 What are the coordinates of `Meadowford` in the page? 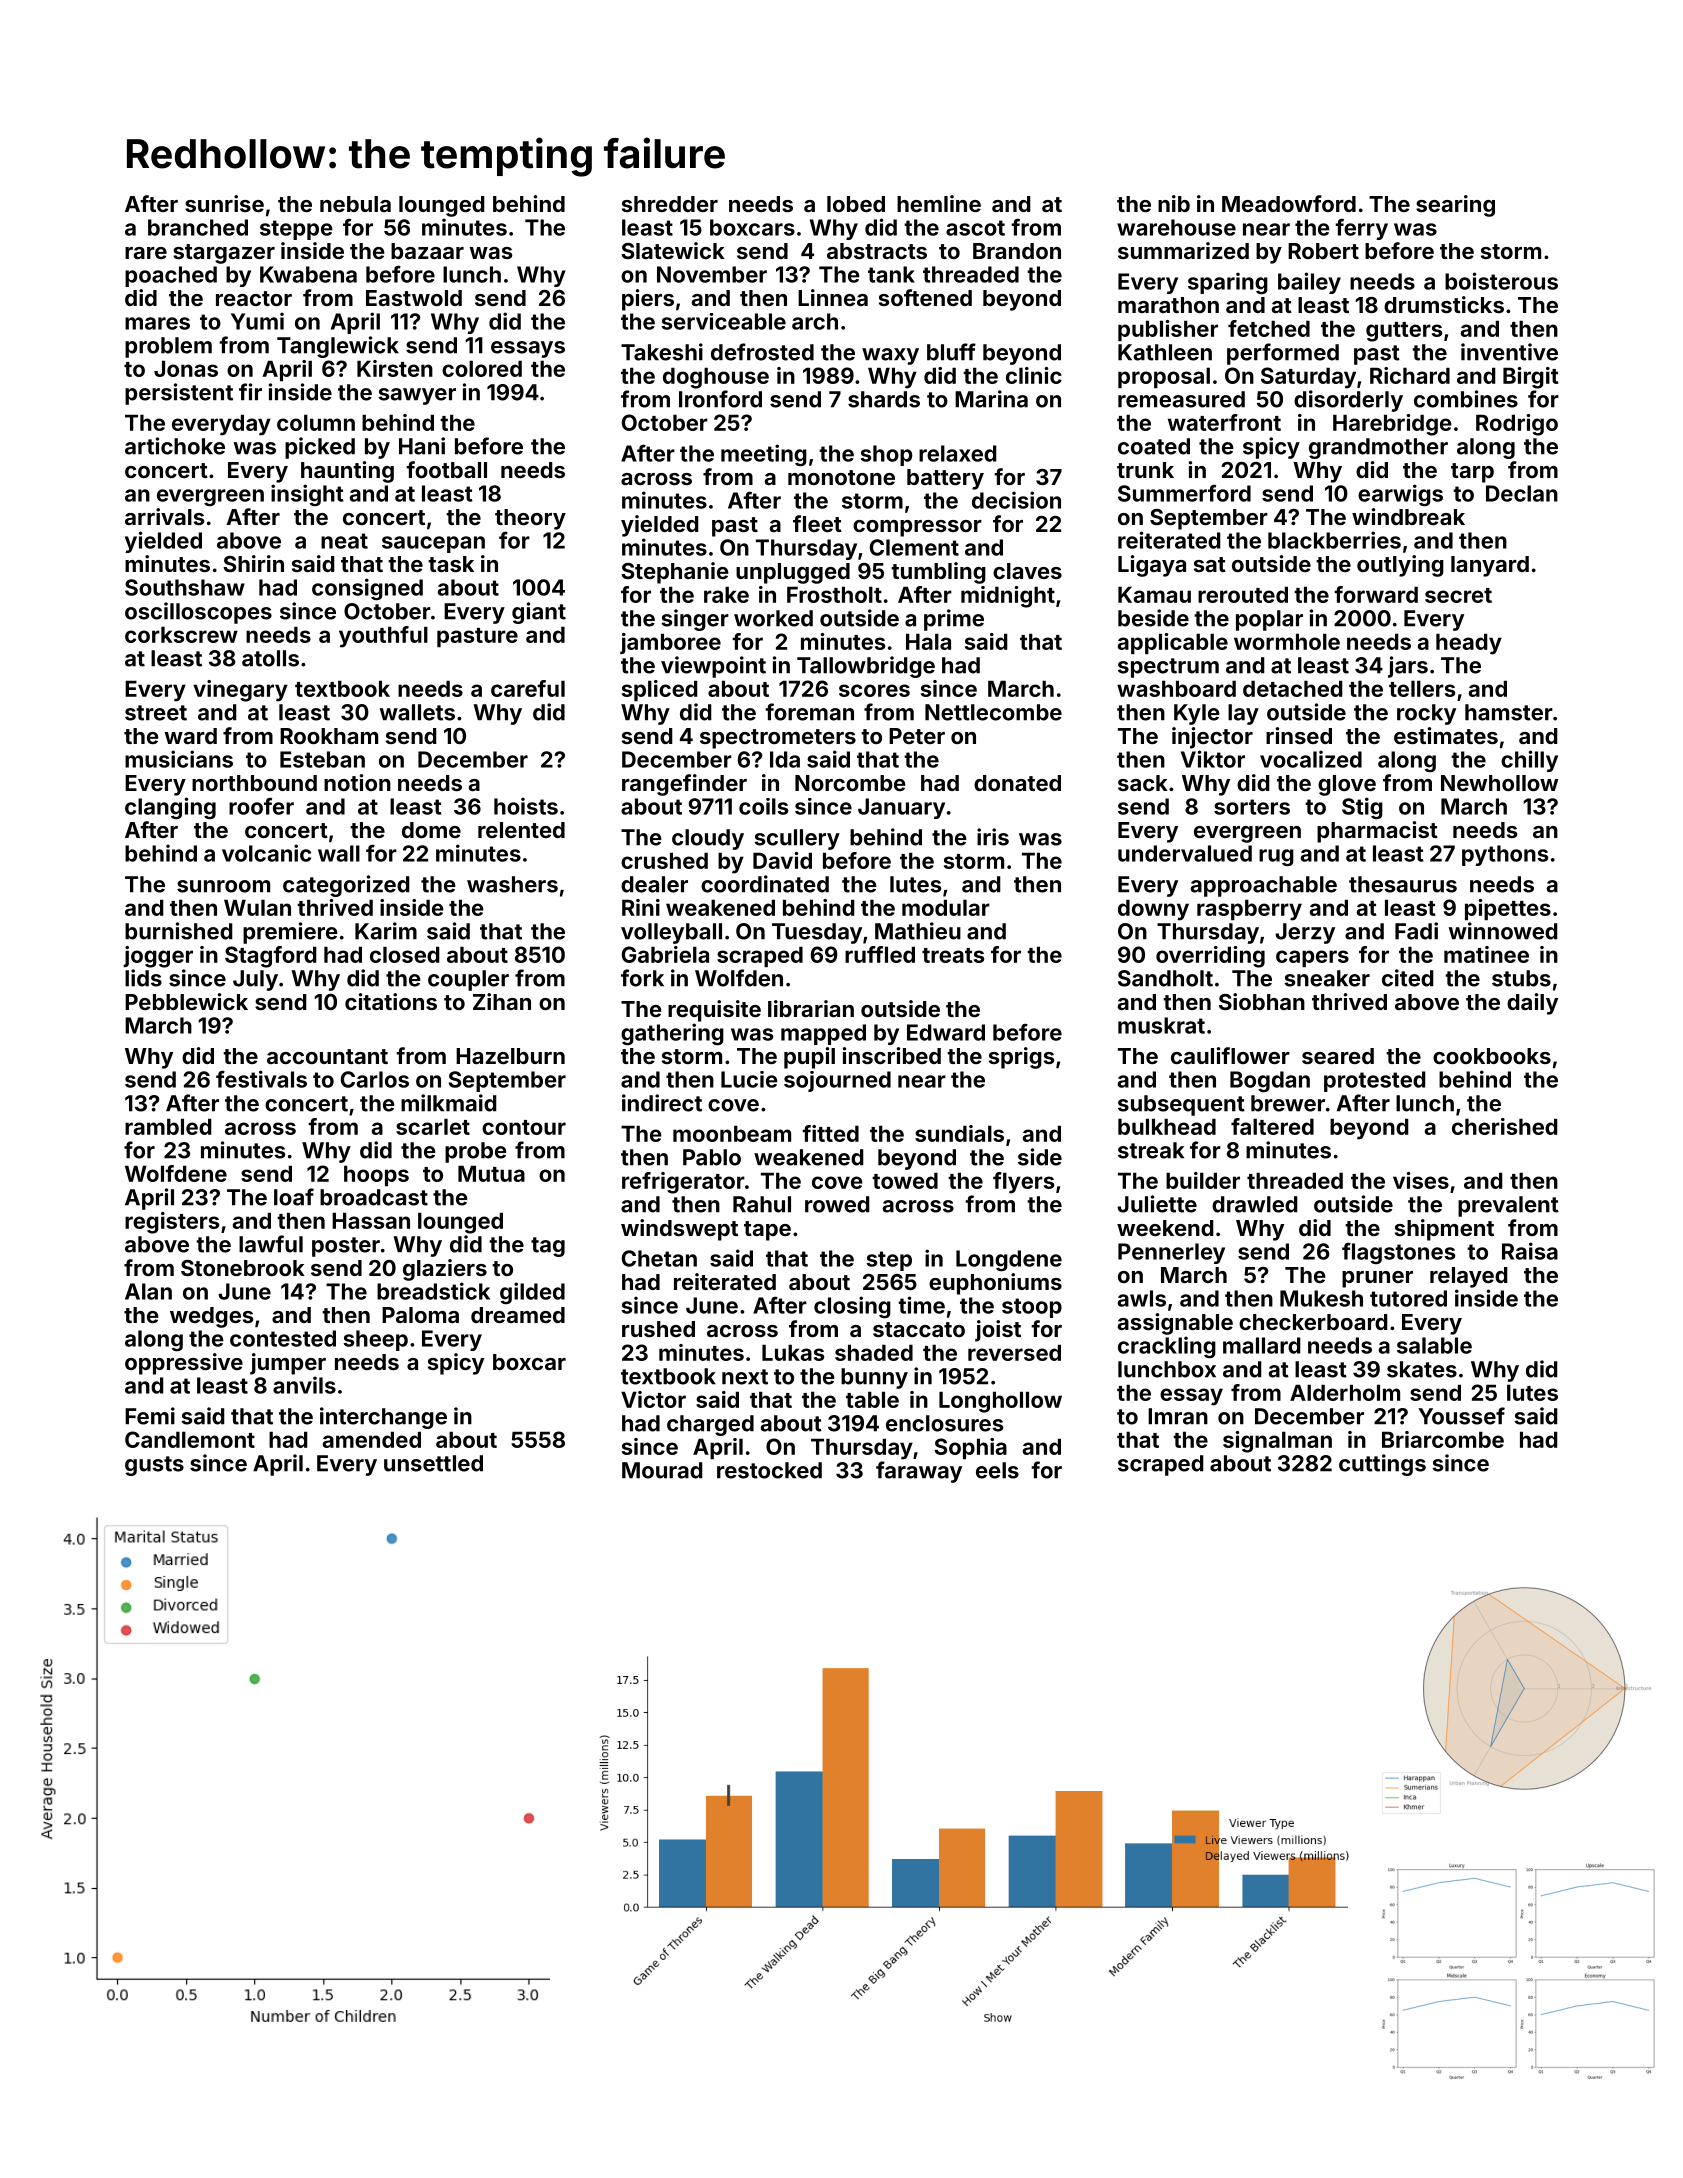 It's located at (1289, 203).
